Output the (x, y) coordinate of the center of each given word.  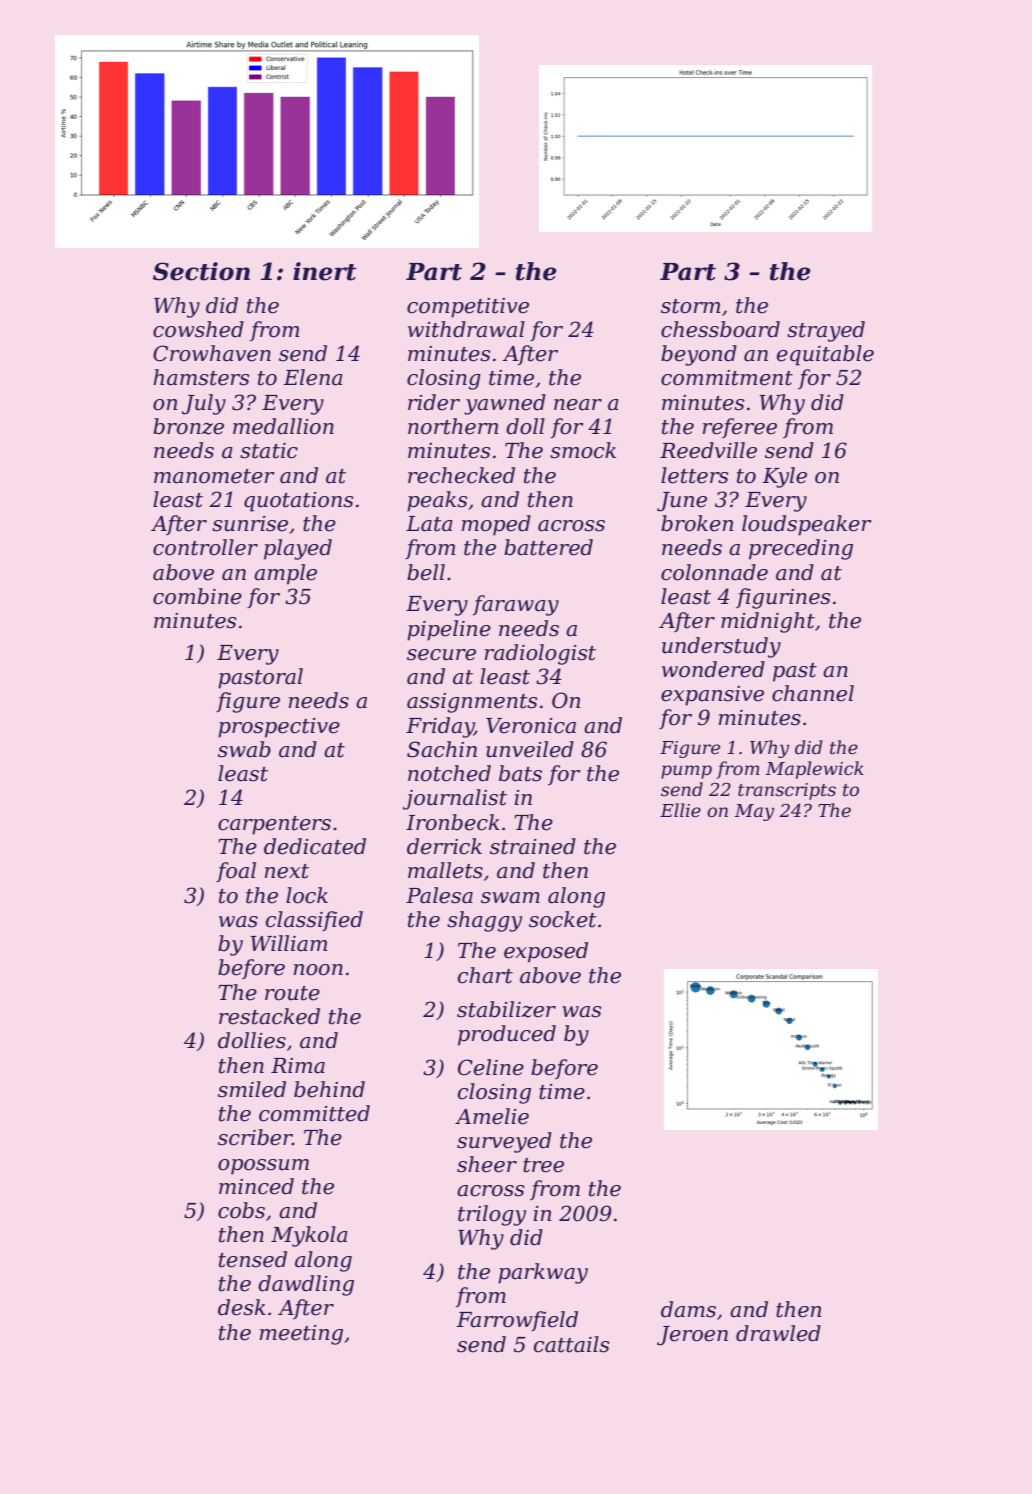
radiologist (540, 654)
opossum (263, 1167)
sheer (487, 1164)
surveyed (504, 1142)
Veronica (531, 726)
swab (244, 749)
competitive (468, 308)
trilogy (492, 1215)
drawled (778, 1333)
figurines (783, 598)
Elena (313, 377)
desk (242, 1307)
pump (686, 772)
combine (197, 596)
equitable (825, 355)
